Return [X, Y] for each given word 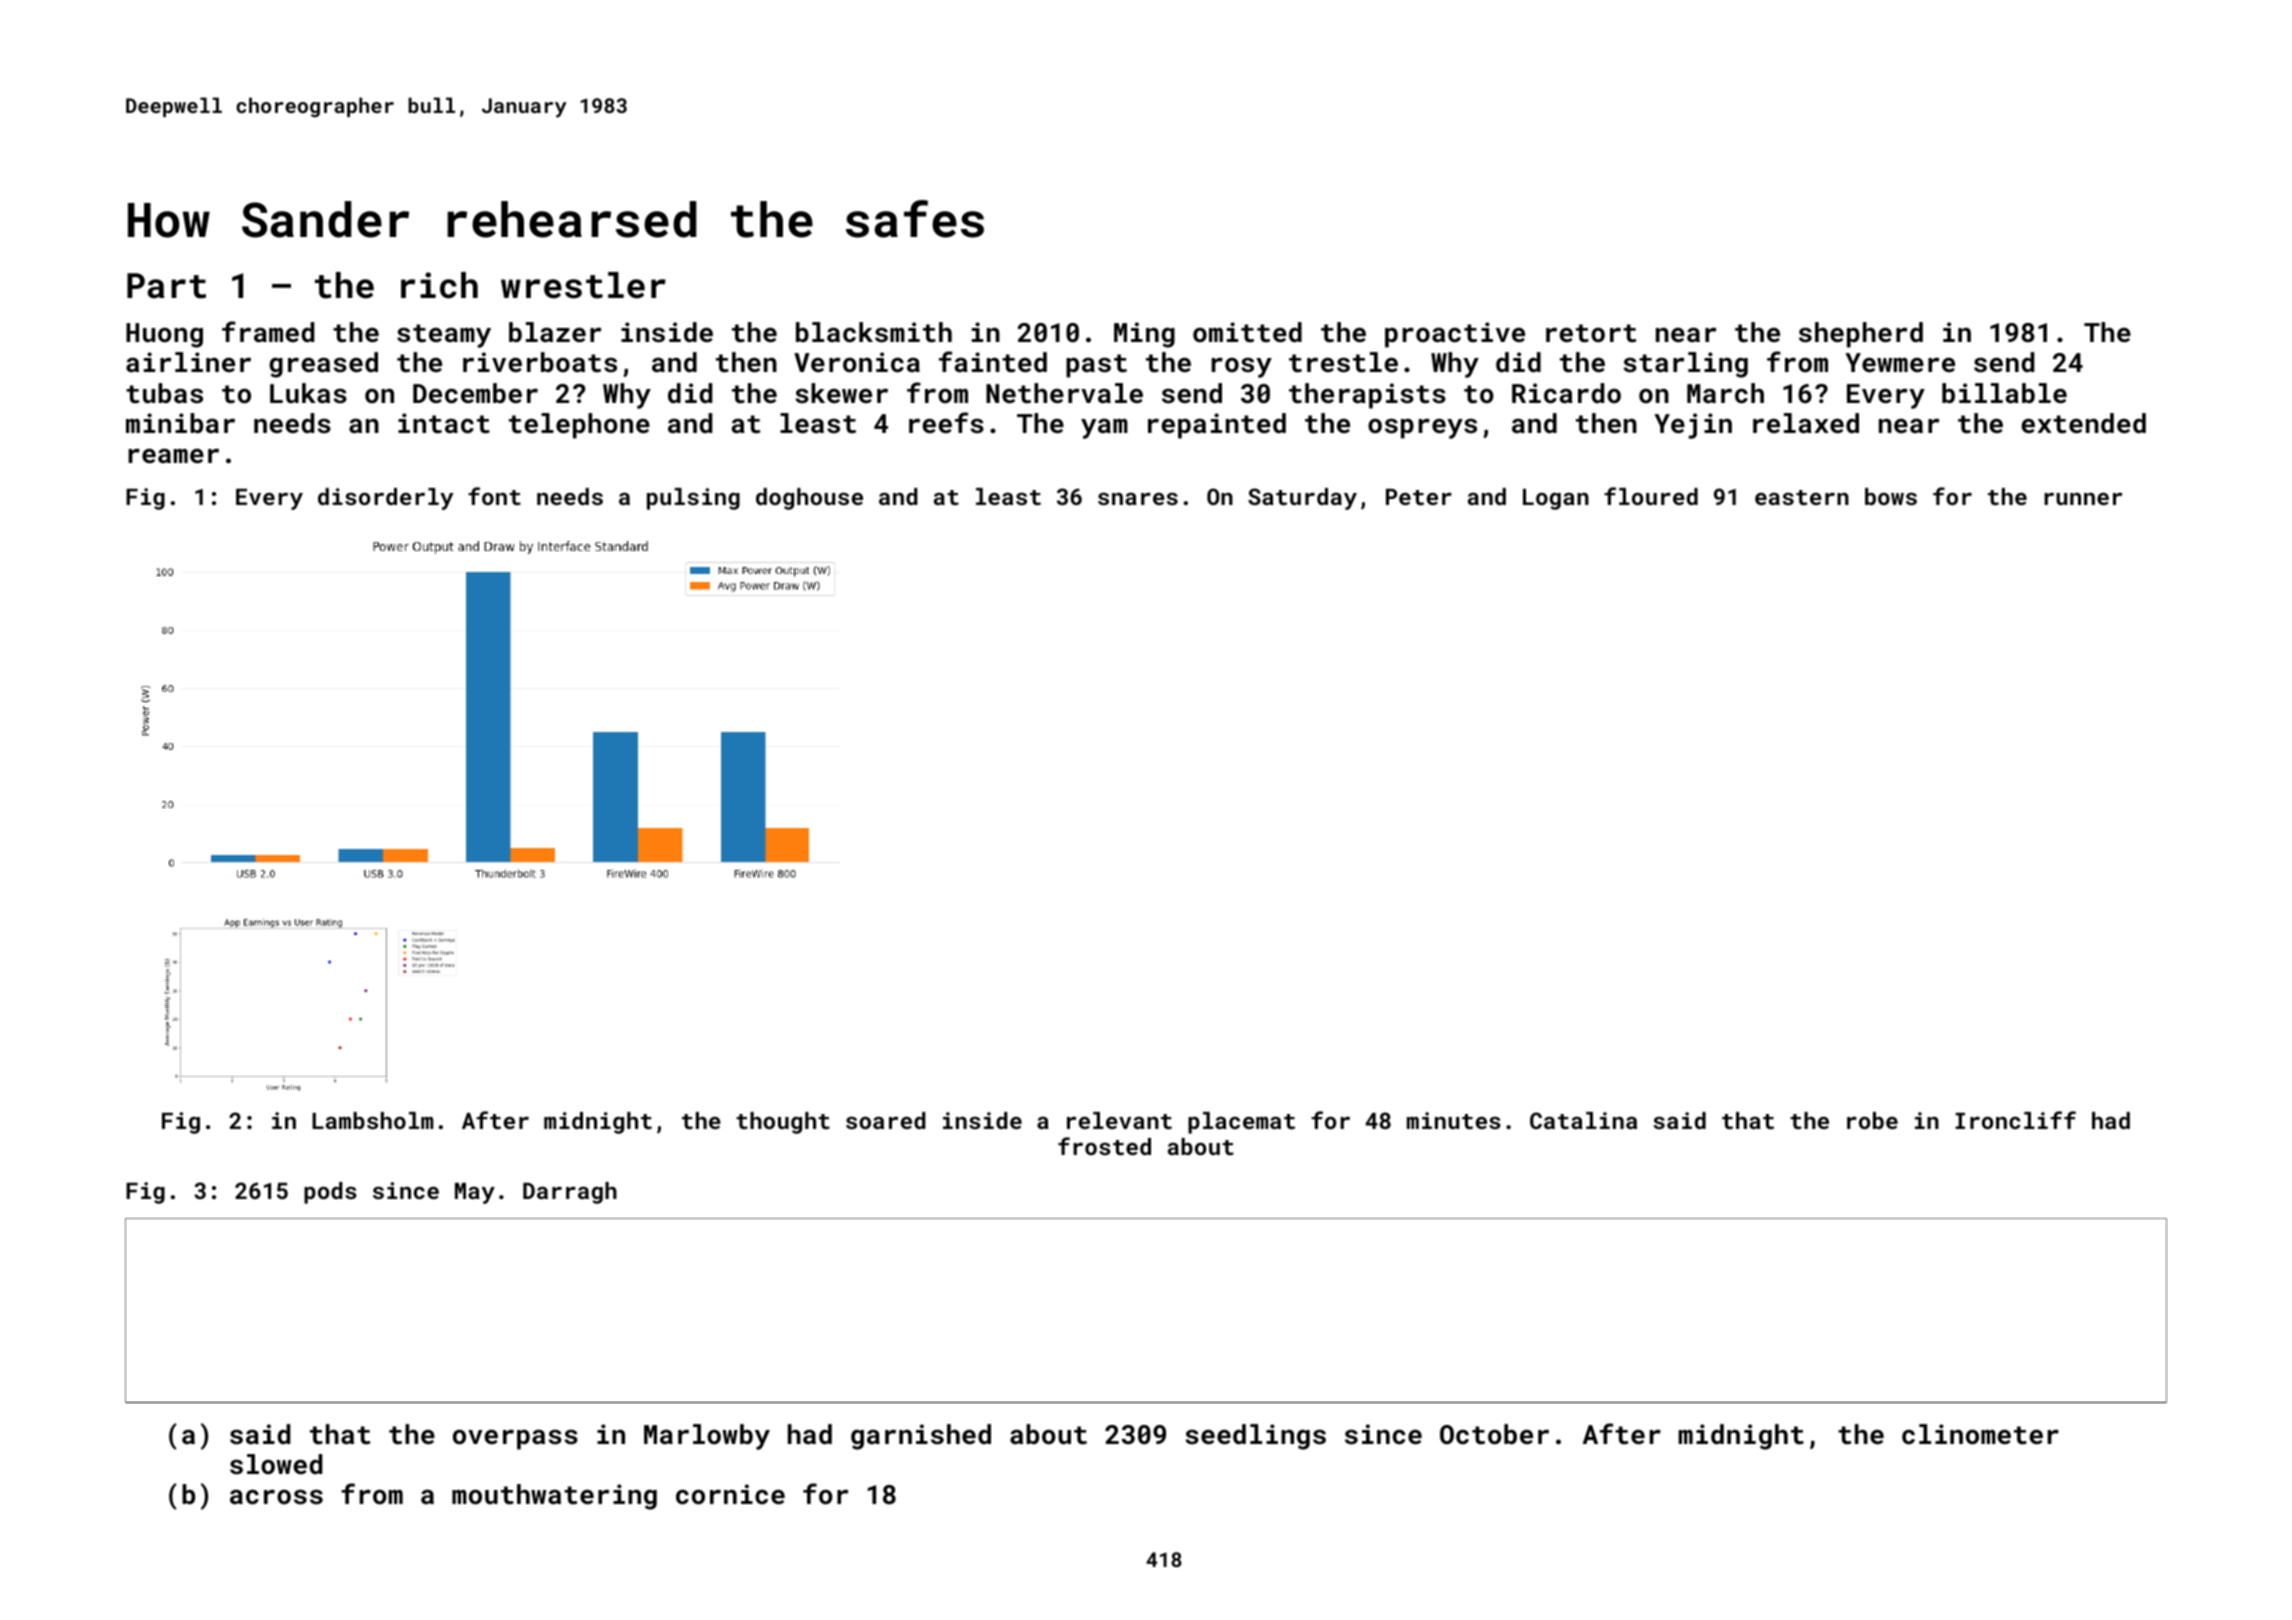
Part [166, 286]
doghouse [809, 499]
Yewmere [1900, 362]
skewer [841, 393]
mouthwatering [554, 1497]
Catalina [1583, 1120]
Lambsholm [372, 1120]
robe [1872, 1120]
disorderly [385, 499]
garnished [921, 1437]
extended [2083, 423]
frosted [1104, 1146]
